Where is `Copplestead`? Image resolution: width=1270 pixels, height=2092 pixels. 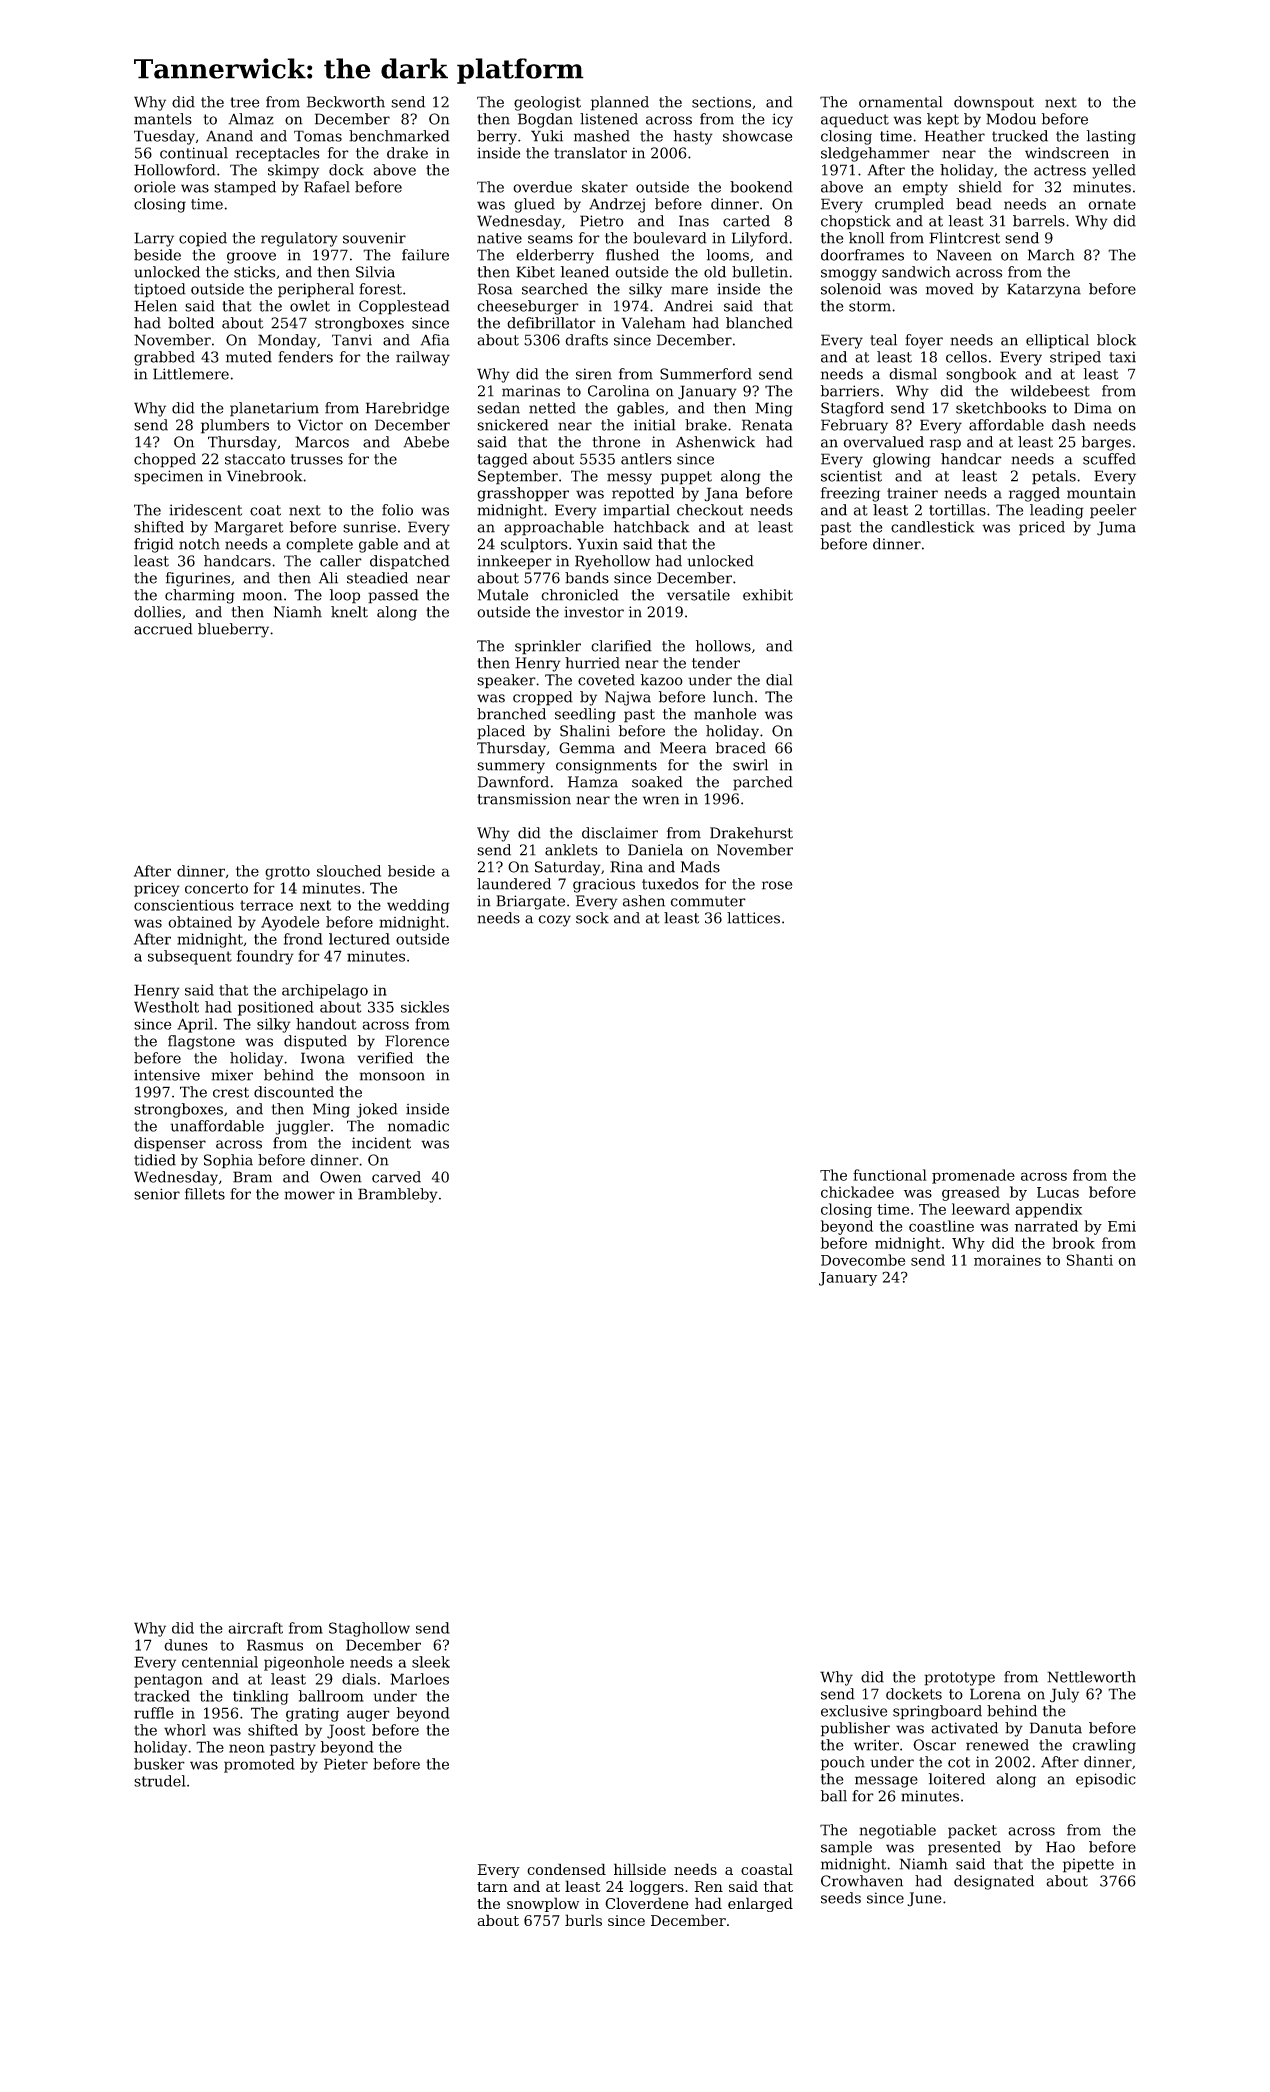
Copplestead is located at coordinates (404, 307).
